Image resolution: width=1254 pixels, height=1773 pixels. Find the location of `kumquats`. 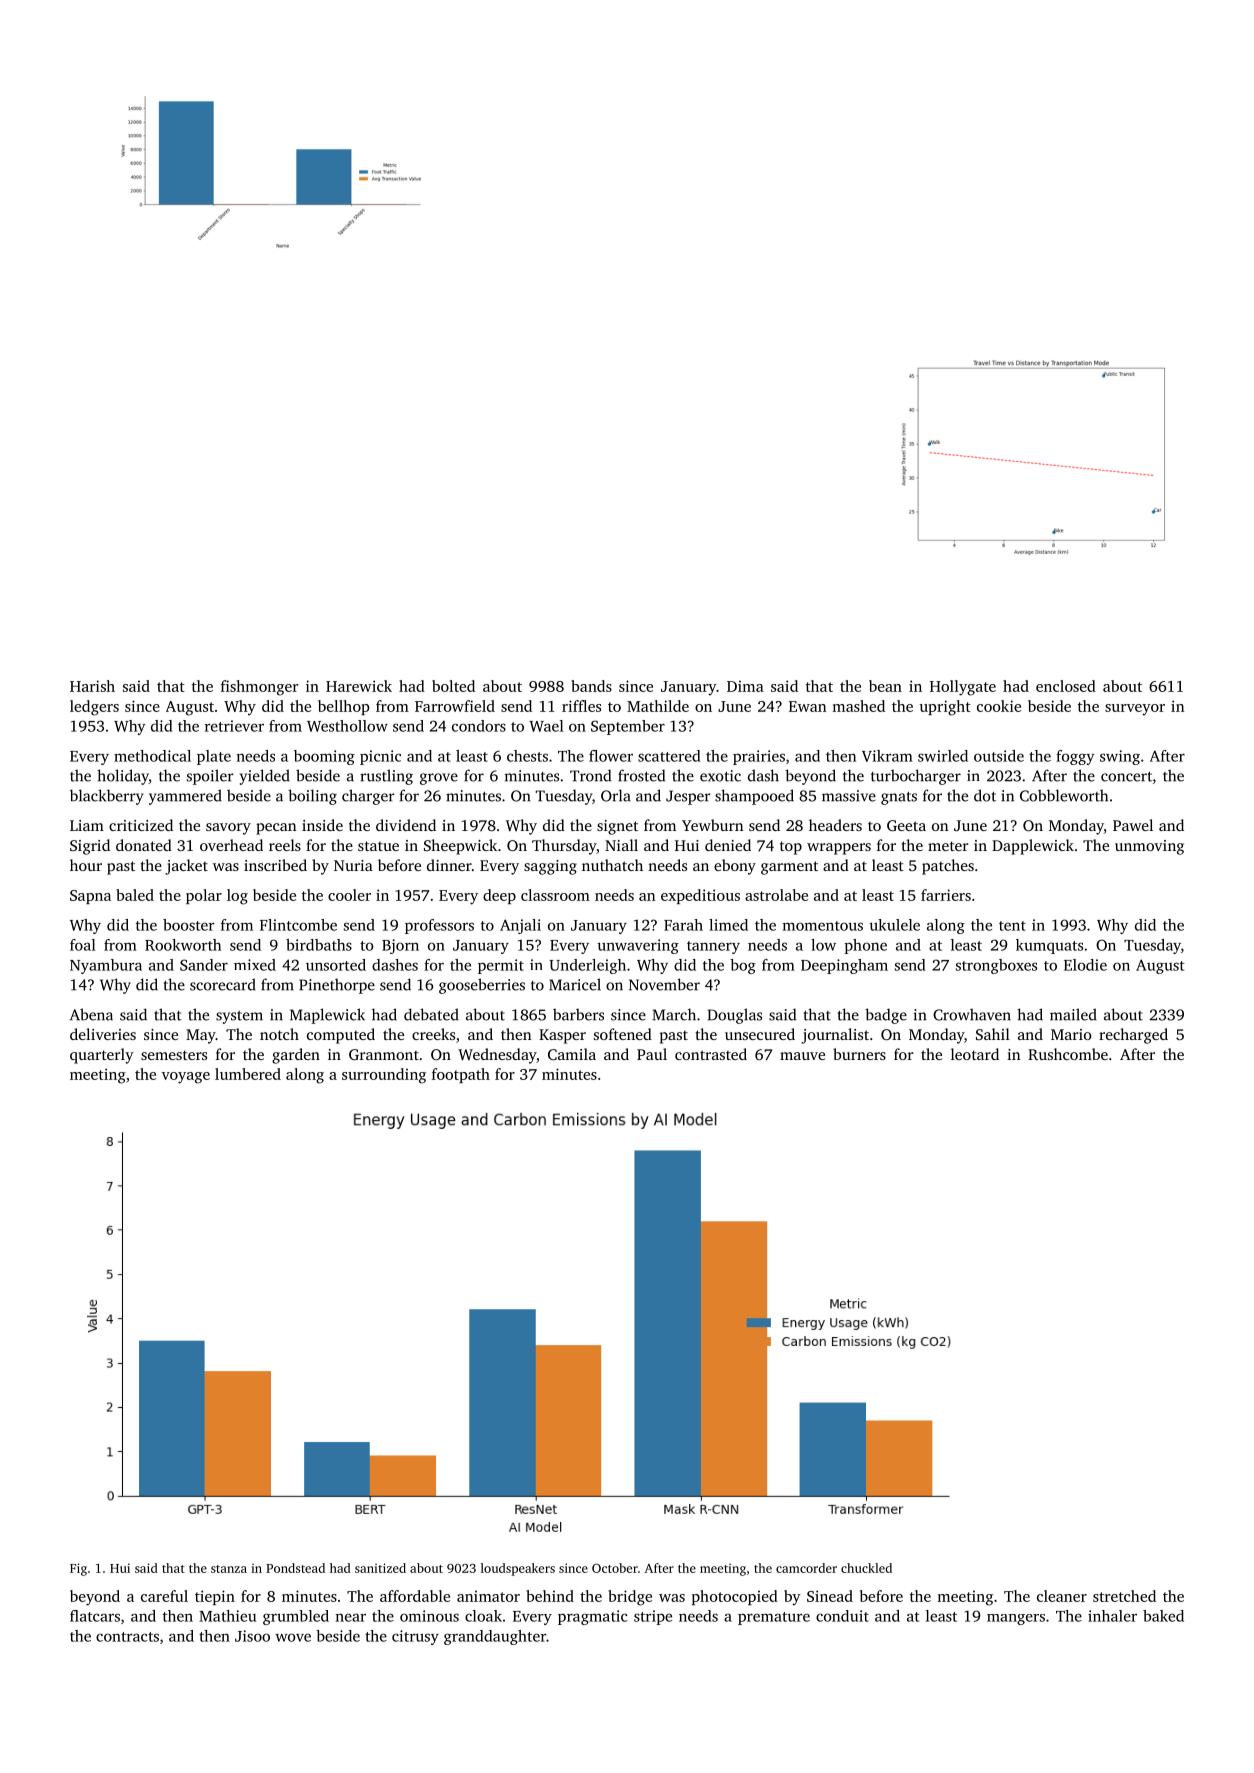

kumquats is located at coordinates (1049, 946).
